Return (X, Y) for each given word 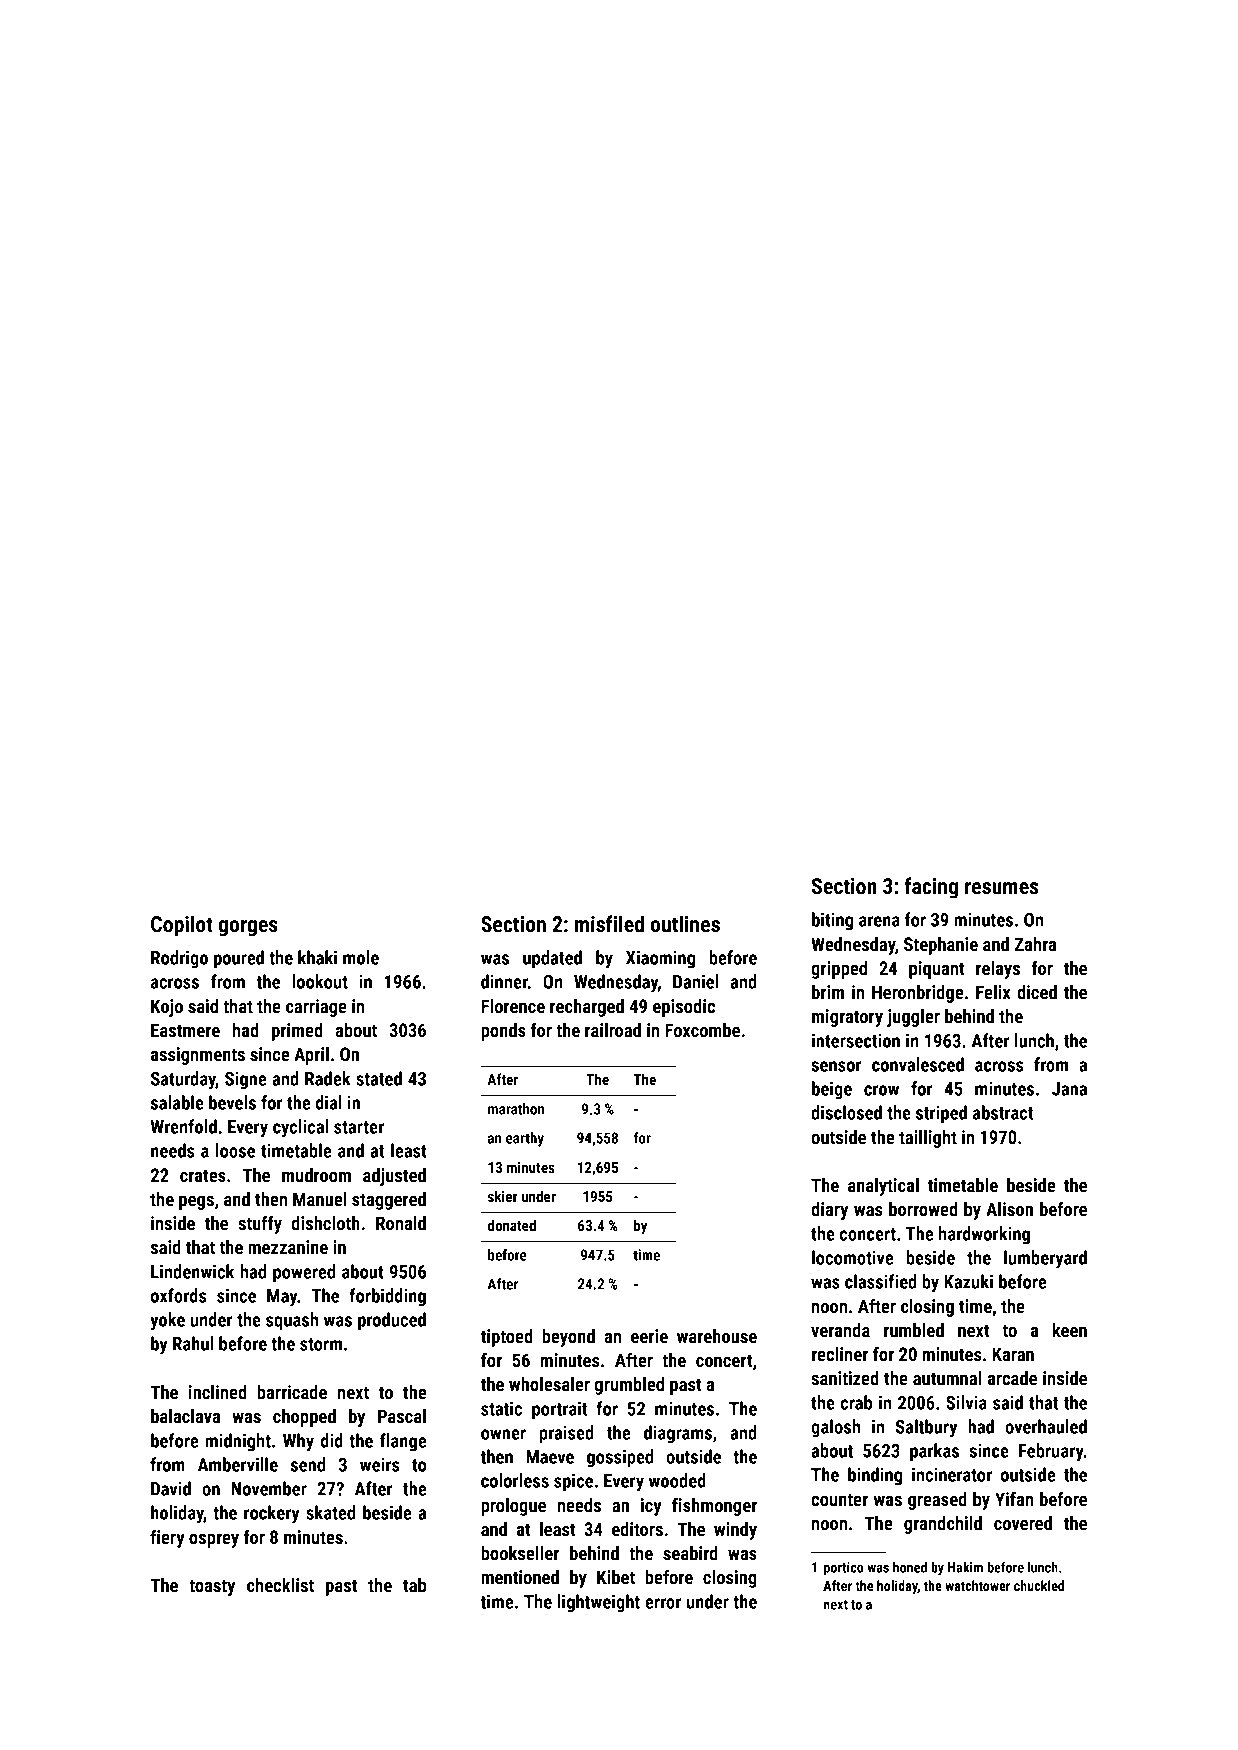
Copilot (182, 926)
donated (512, 1225)
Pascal (402, 1416)
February (1051, 1452)
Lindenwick (192, 1271)
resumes (1002, 888)
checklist (280, 1585)
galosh (835, 1428)
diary (829, 1211)
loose (235, 1150)
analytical (883, 1187)
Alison (1009, 1209)
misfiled (609, 924)
